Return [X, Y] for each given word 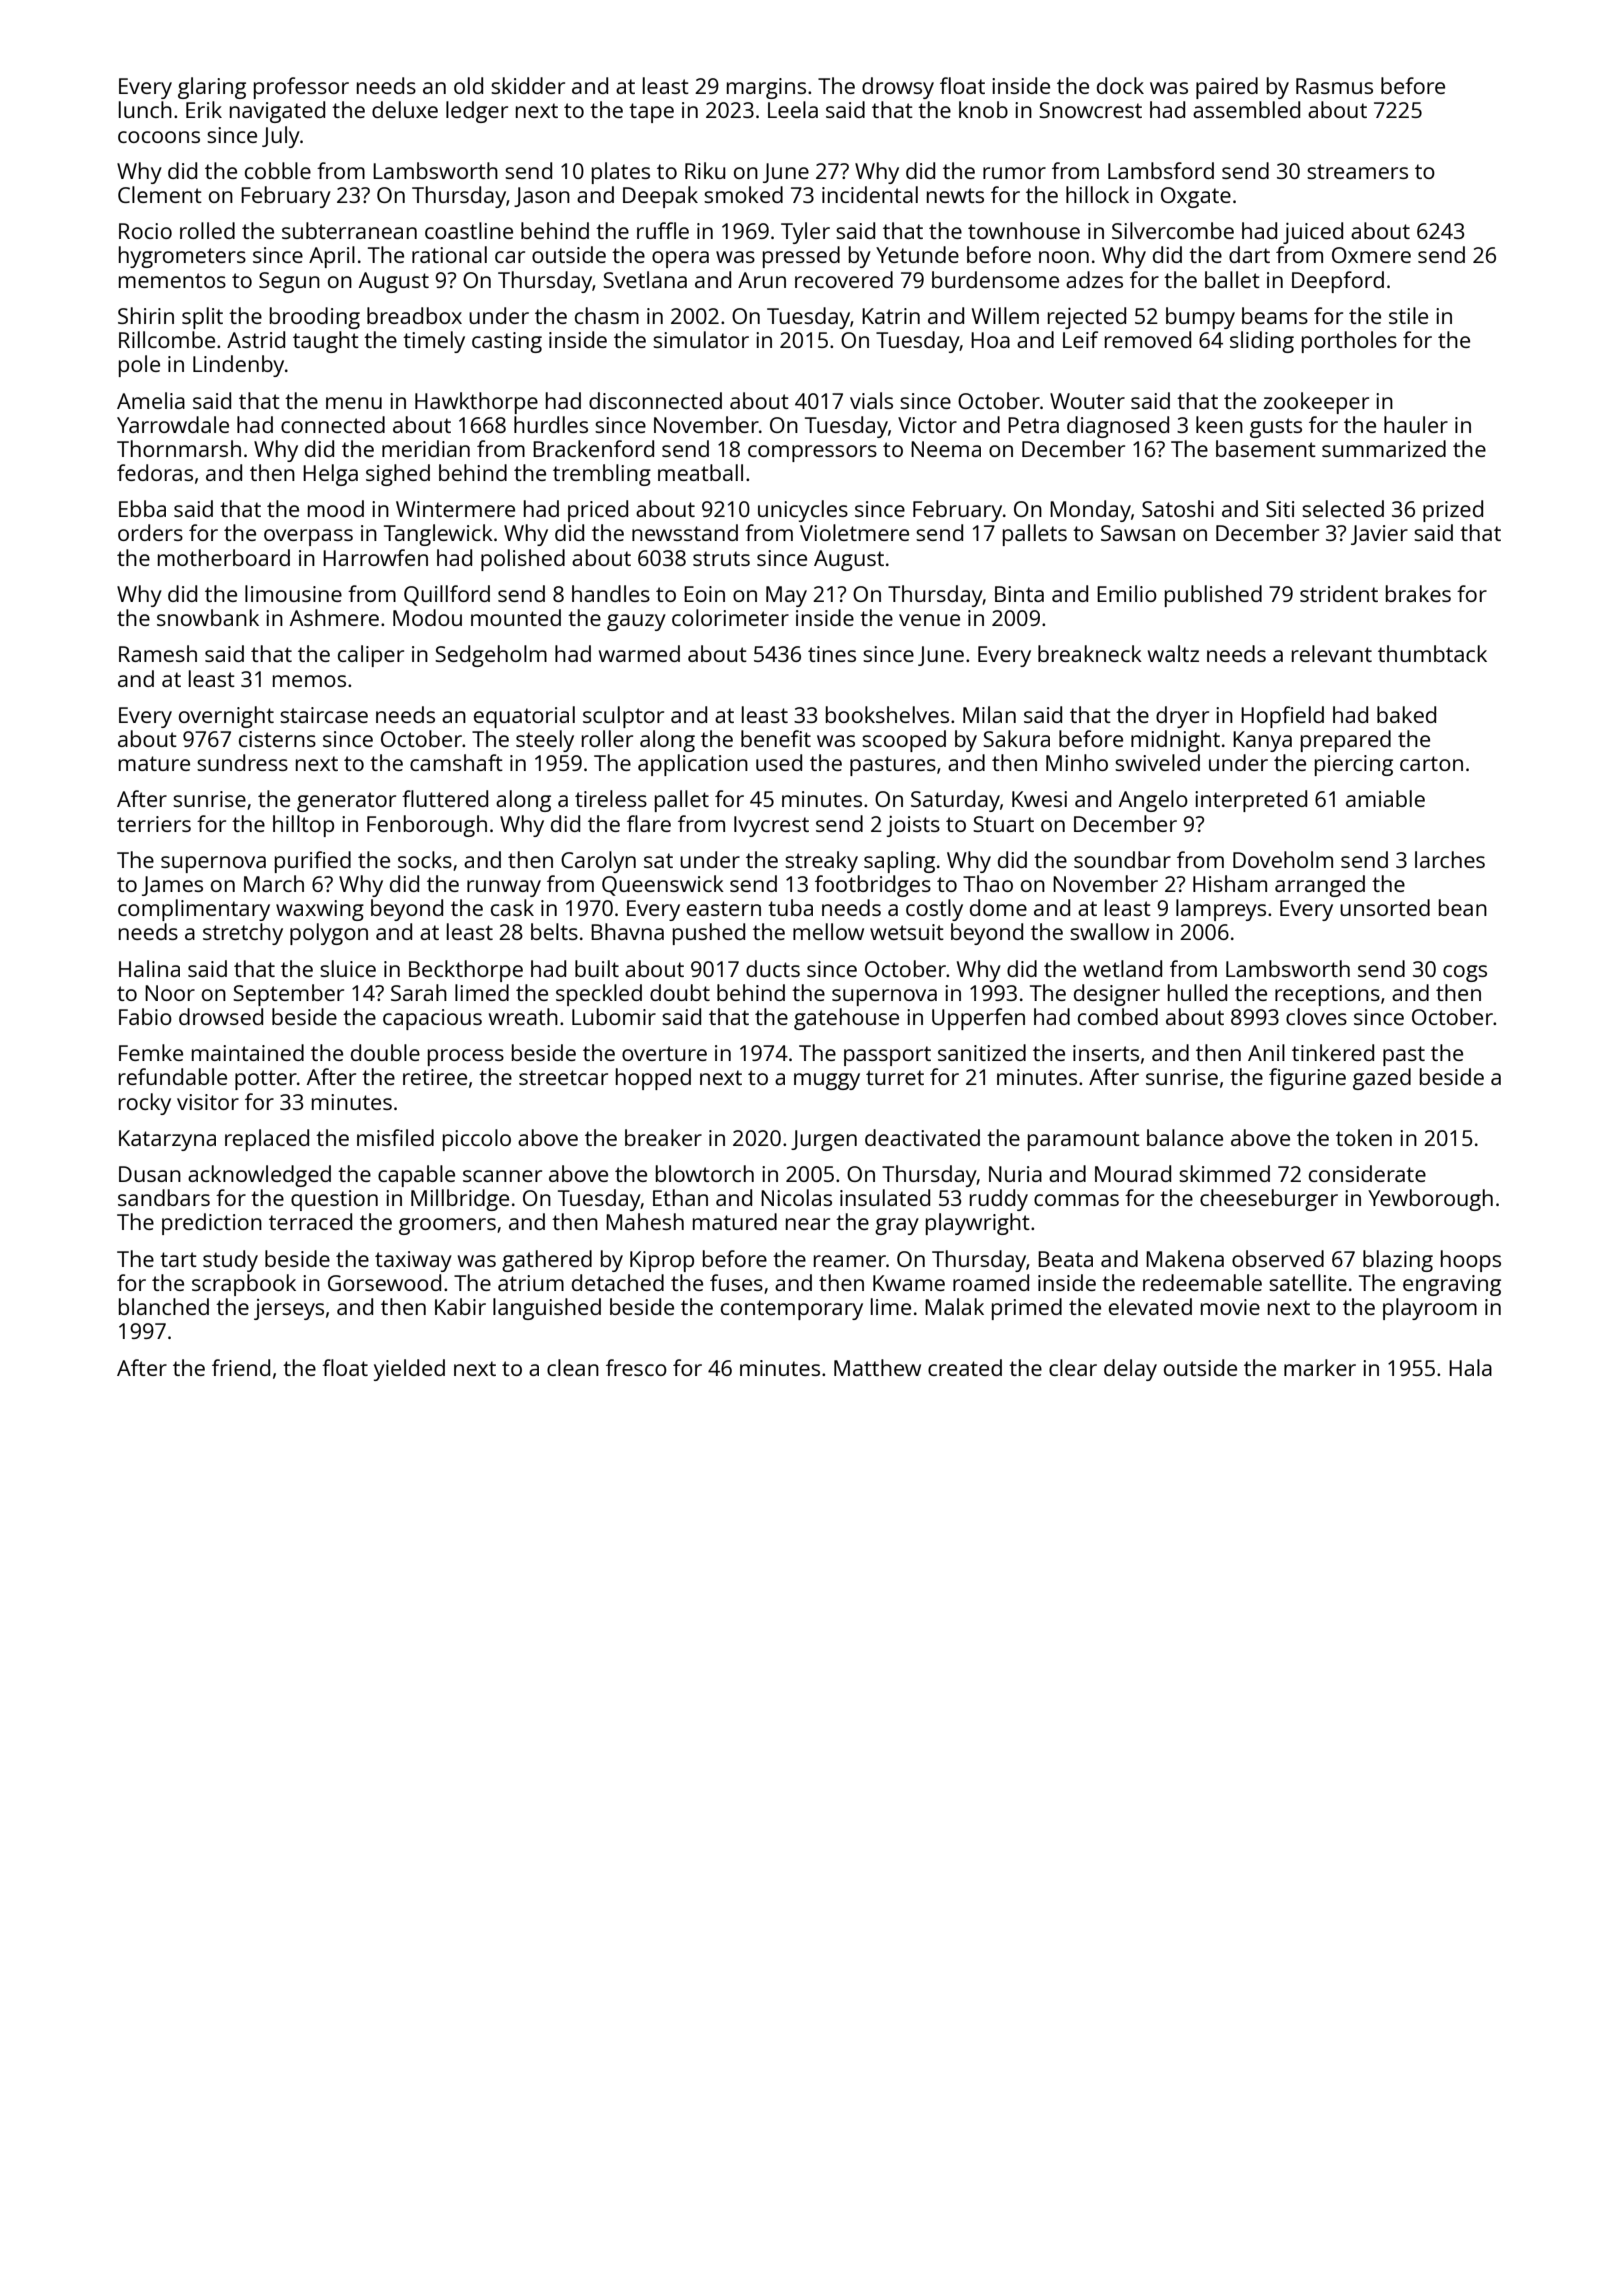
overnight [226, 717]
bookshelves [887, 714]
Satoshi [1178, 508]
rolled [207, 230]
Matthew [877, 1367]
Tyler [805, 233]
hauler [1416, 424]
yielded [409, 1370]
